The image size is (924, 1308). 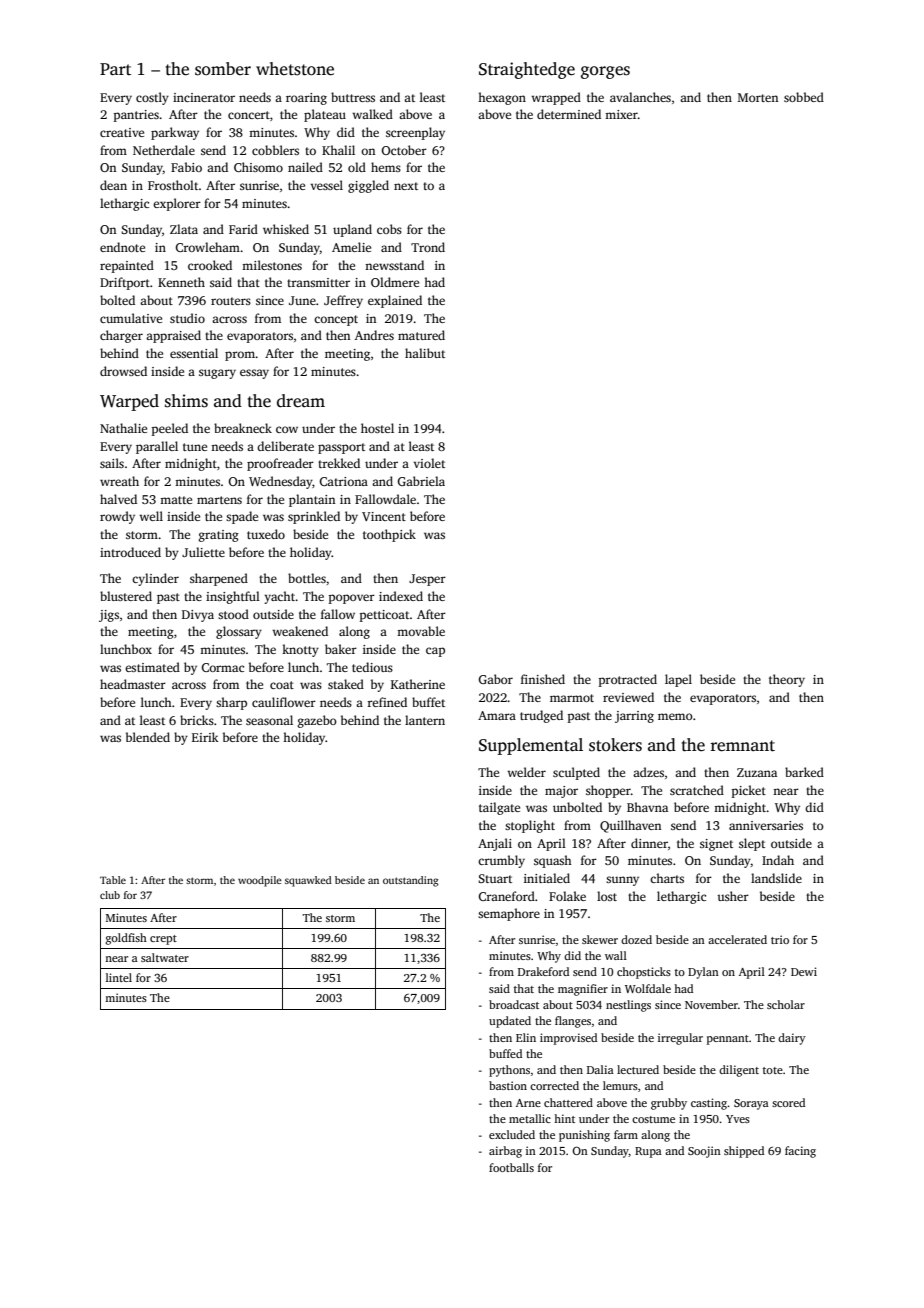 I want to click on lintel, so click(x=119, y=977).
